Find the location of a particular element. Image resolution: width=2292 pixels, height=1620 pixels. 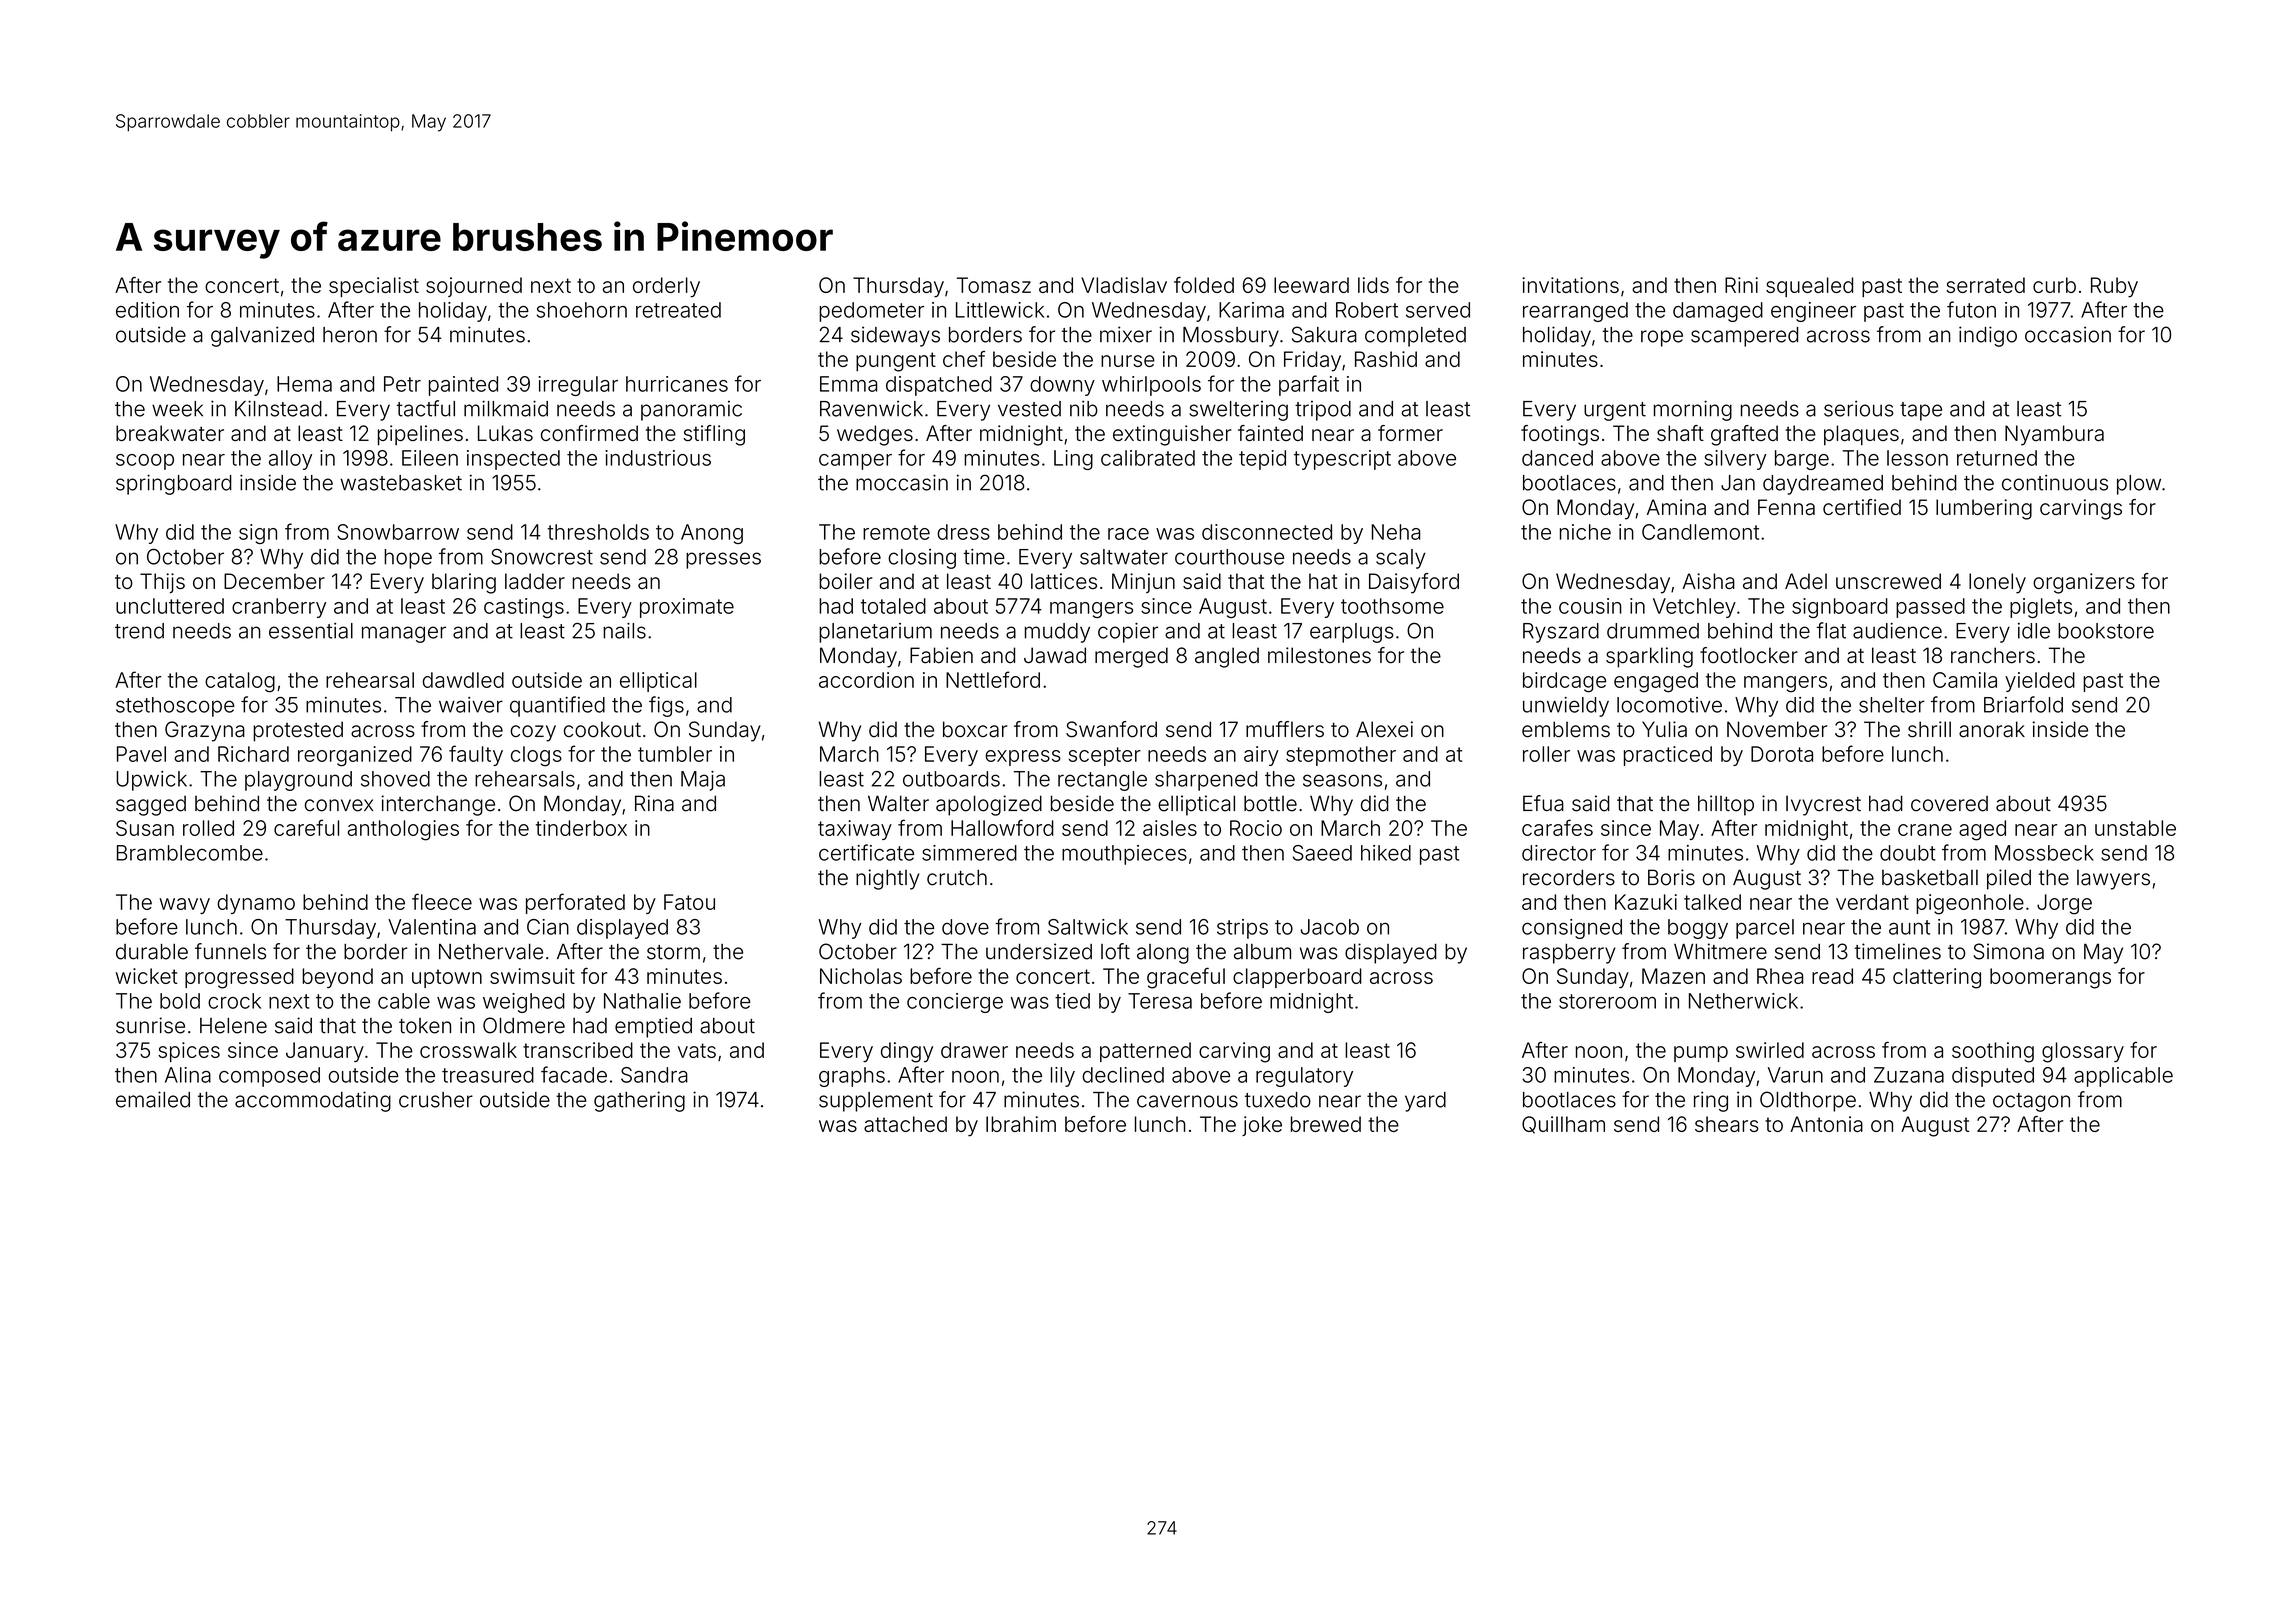

lattices is located at coordinates (1064, 581).
